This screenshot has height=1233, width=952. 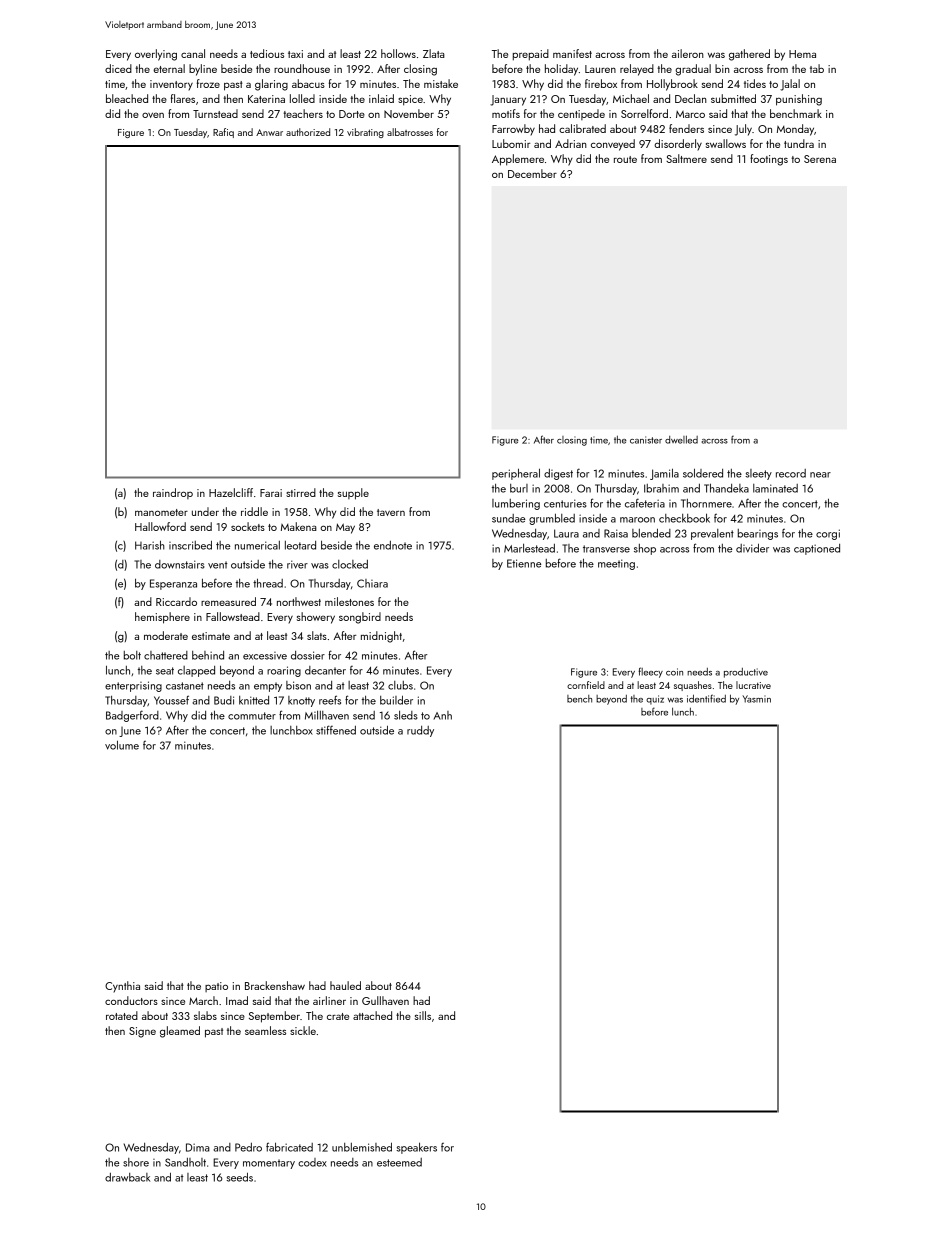 What do you see at coordinates (257, 545) in the screenshot?
I see `numerical` at bounding box center [257, 545].
